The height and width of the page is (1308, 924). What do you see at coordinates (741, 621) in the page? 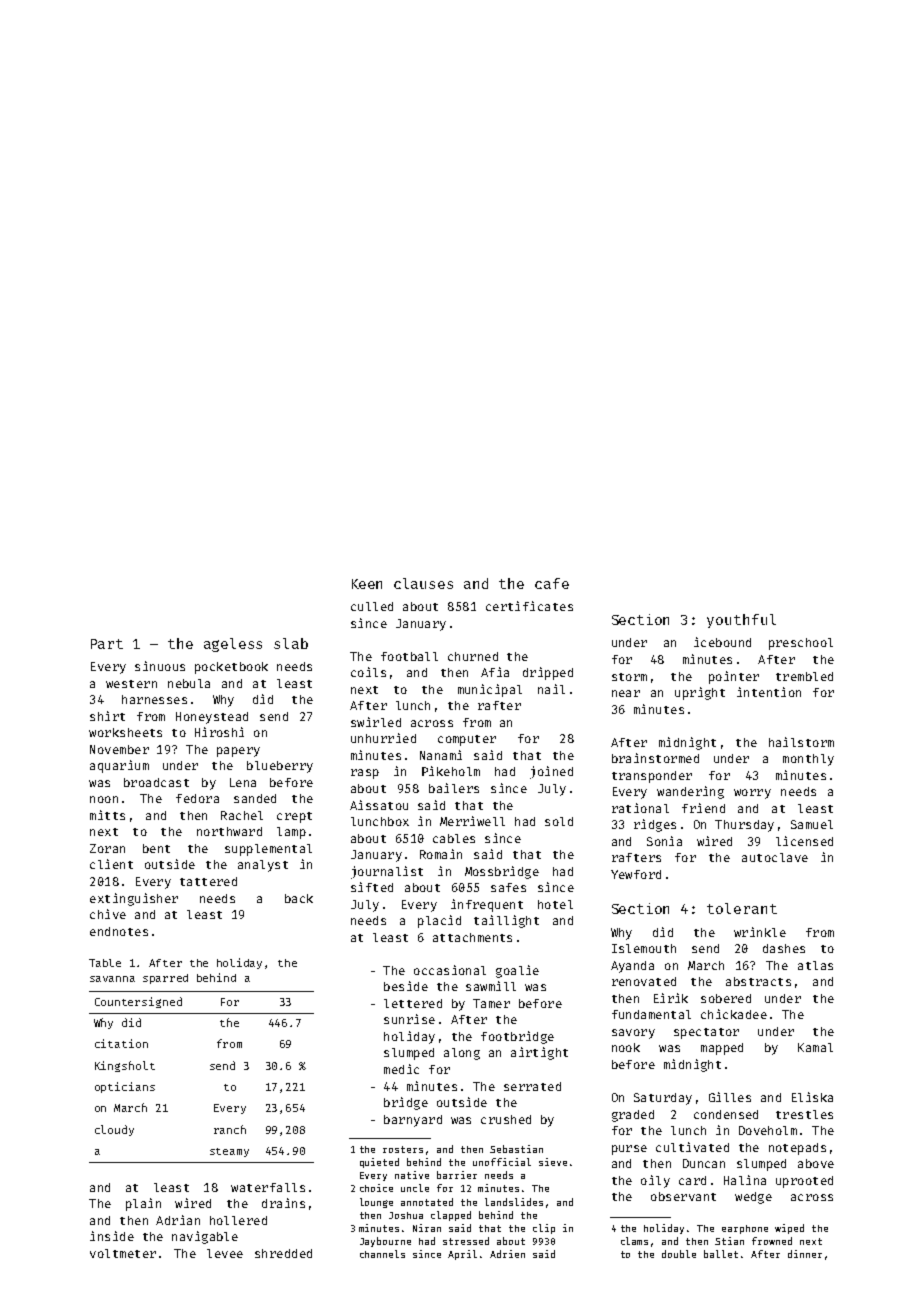
I see `youthful` at bounding box center [741, 621].
